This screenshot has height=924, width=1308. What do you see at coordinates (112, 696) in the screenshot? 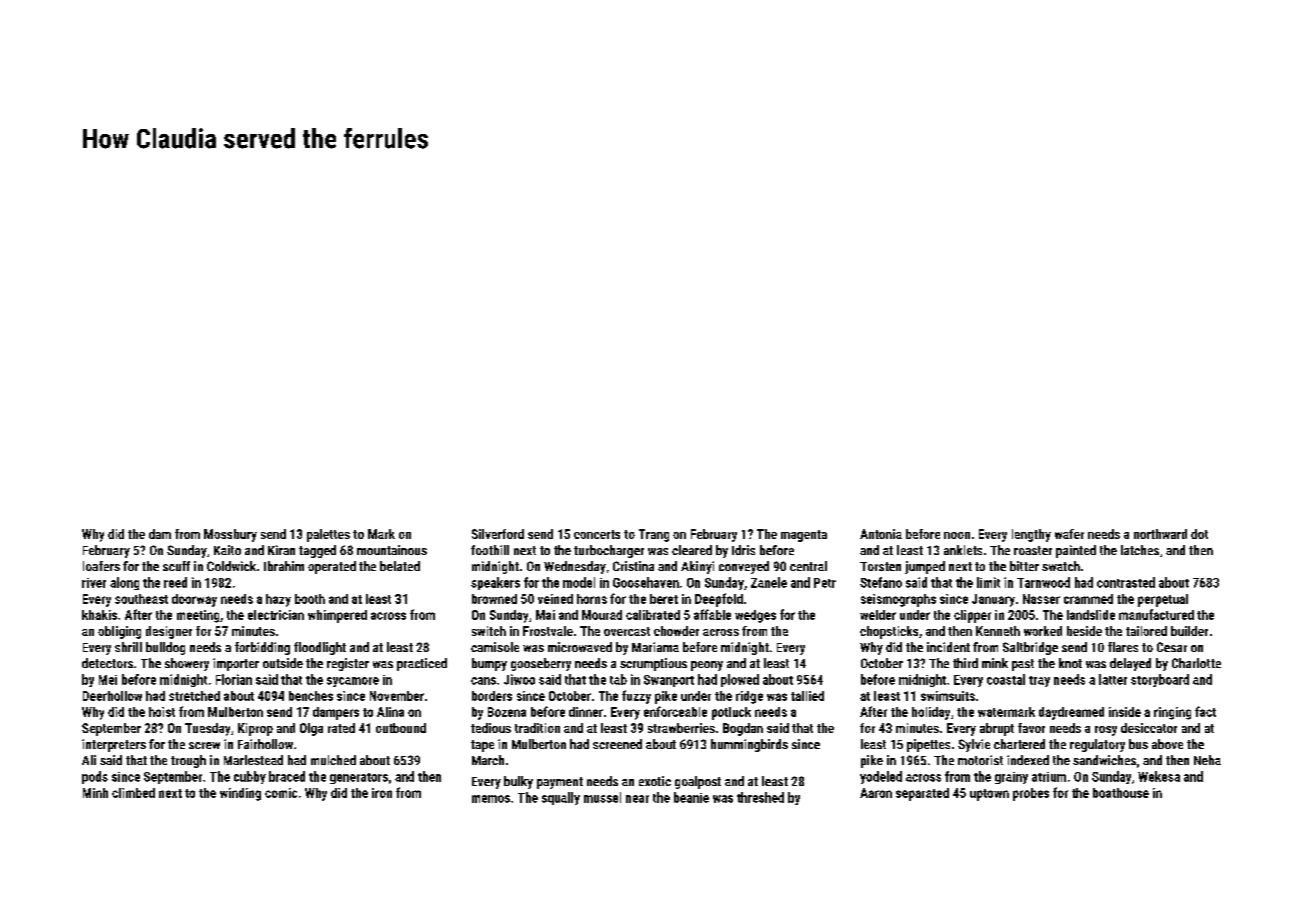
I see `Deerhollow` at bounding box center [112, 696].
